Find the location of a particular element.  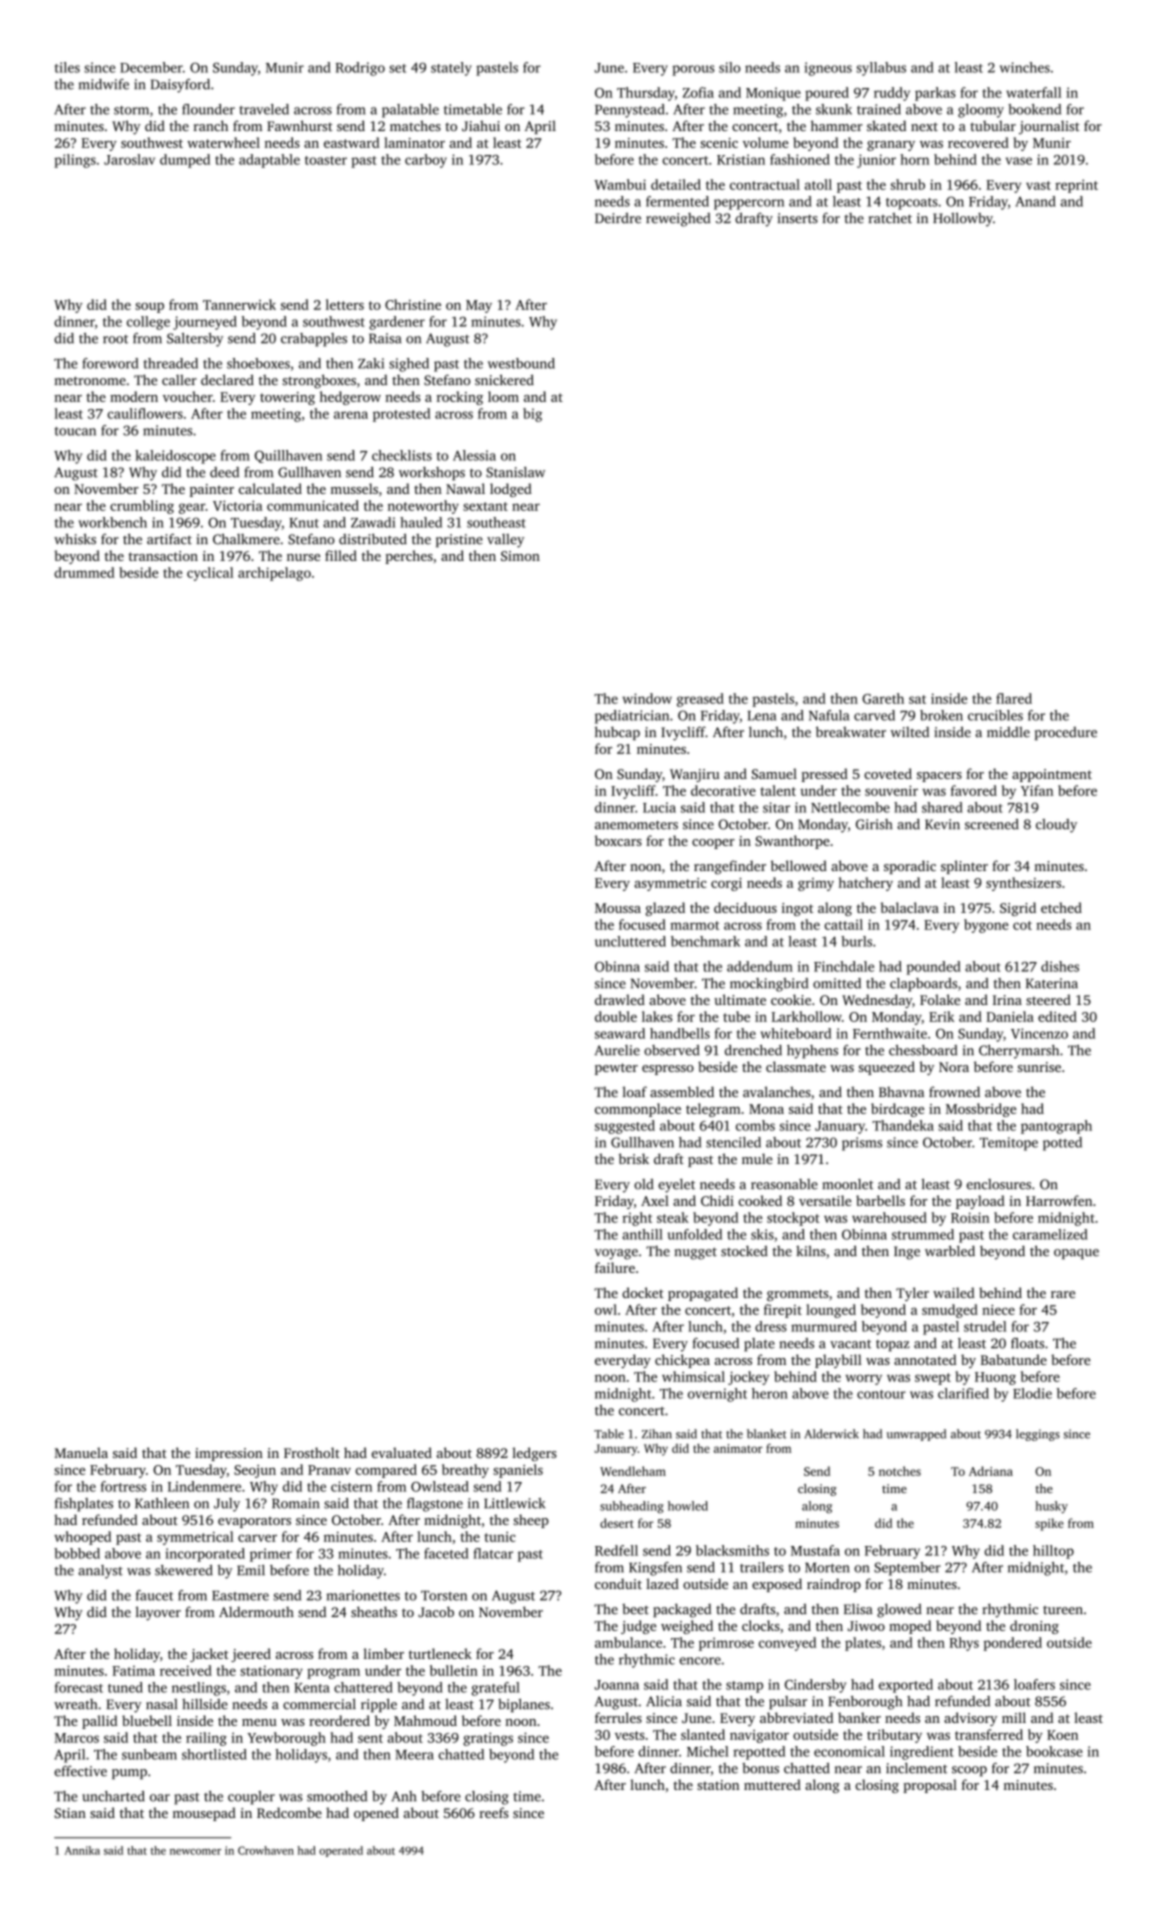

benchmark is located at coordinates (705, 941).
